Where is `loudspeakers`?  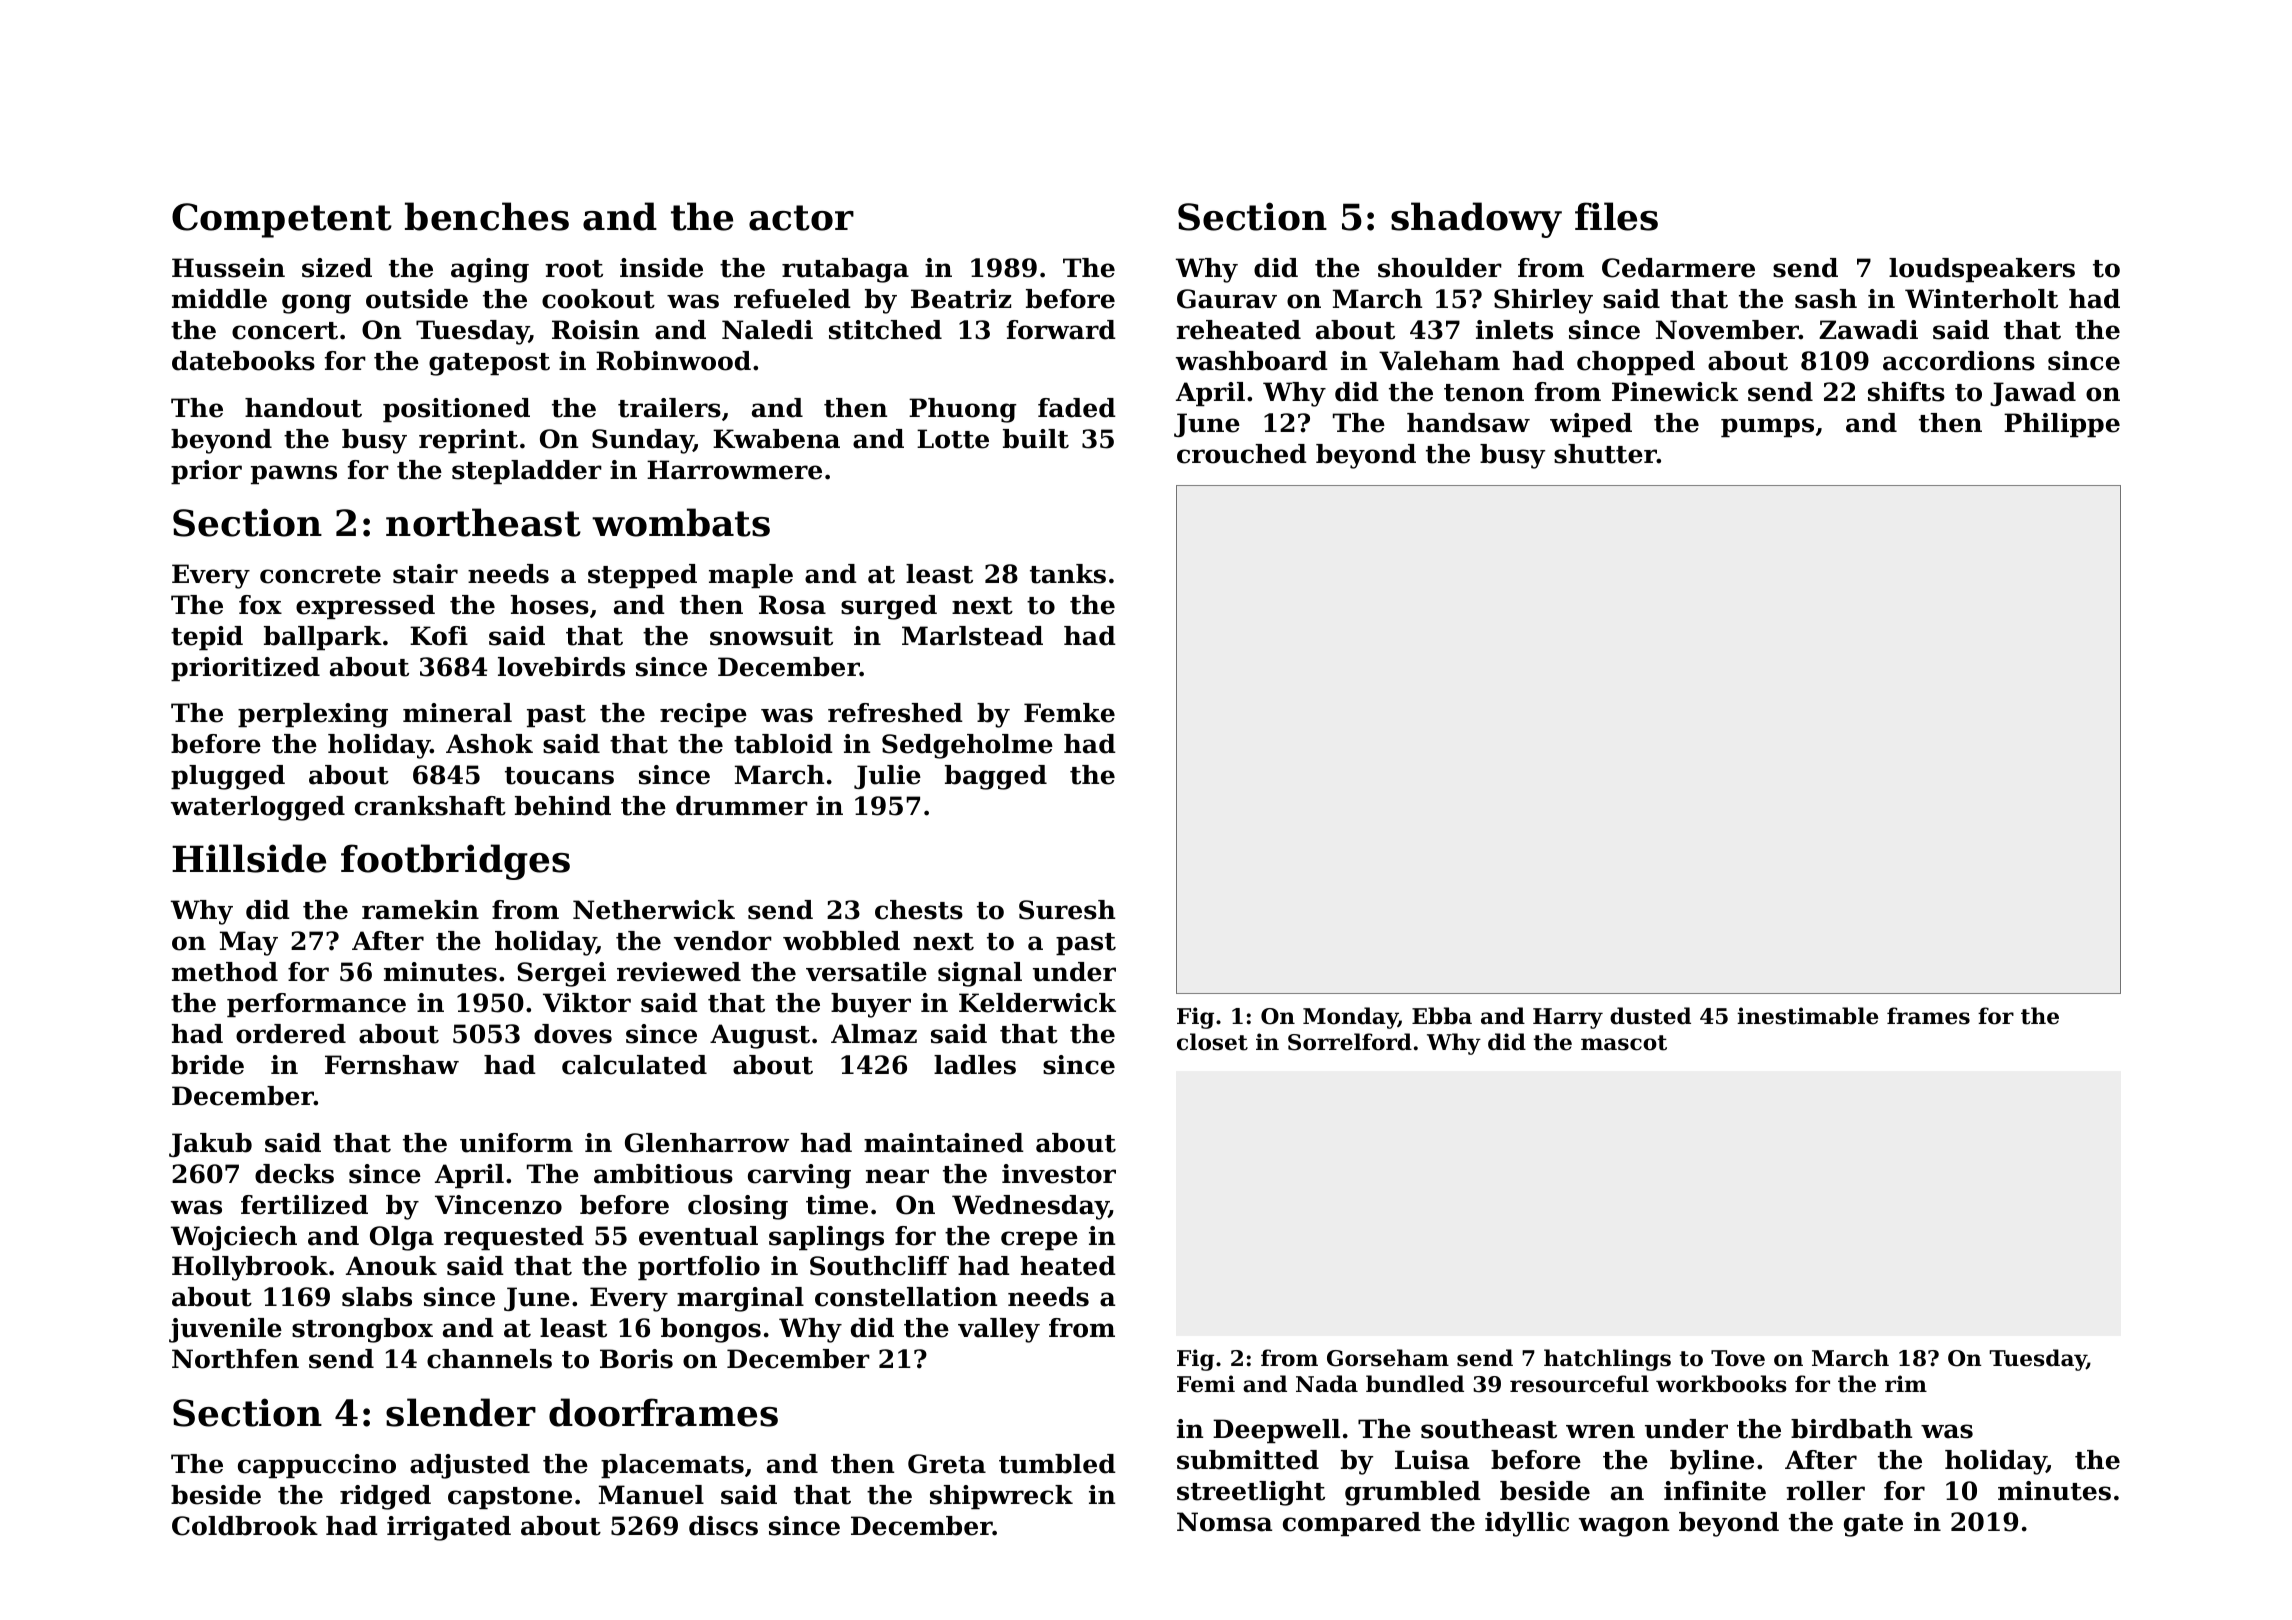 loudspeakers is located at coordinates (1982, 270).
